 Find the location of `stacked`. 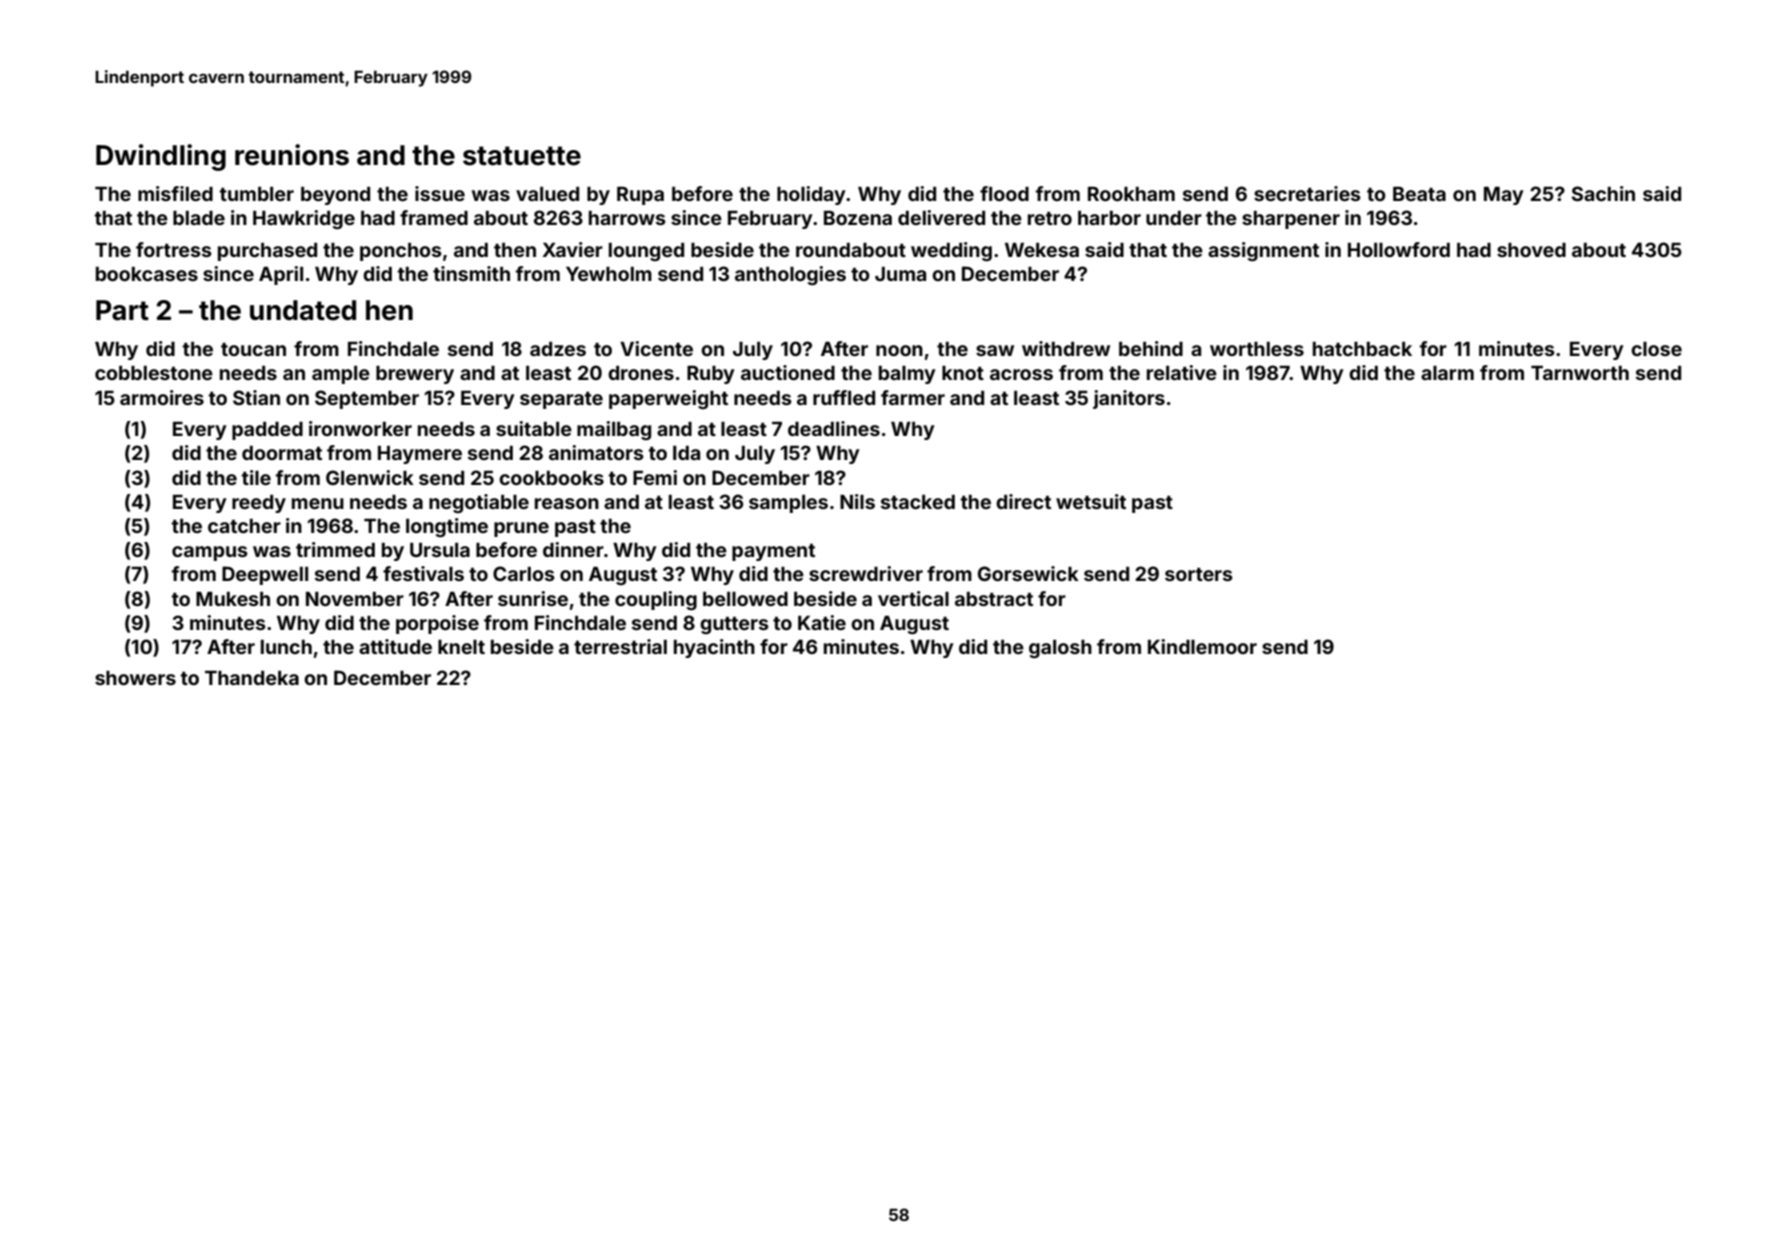

stacked is located at coordinates (918, 502).
